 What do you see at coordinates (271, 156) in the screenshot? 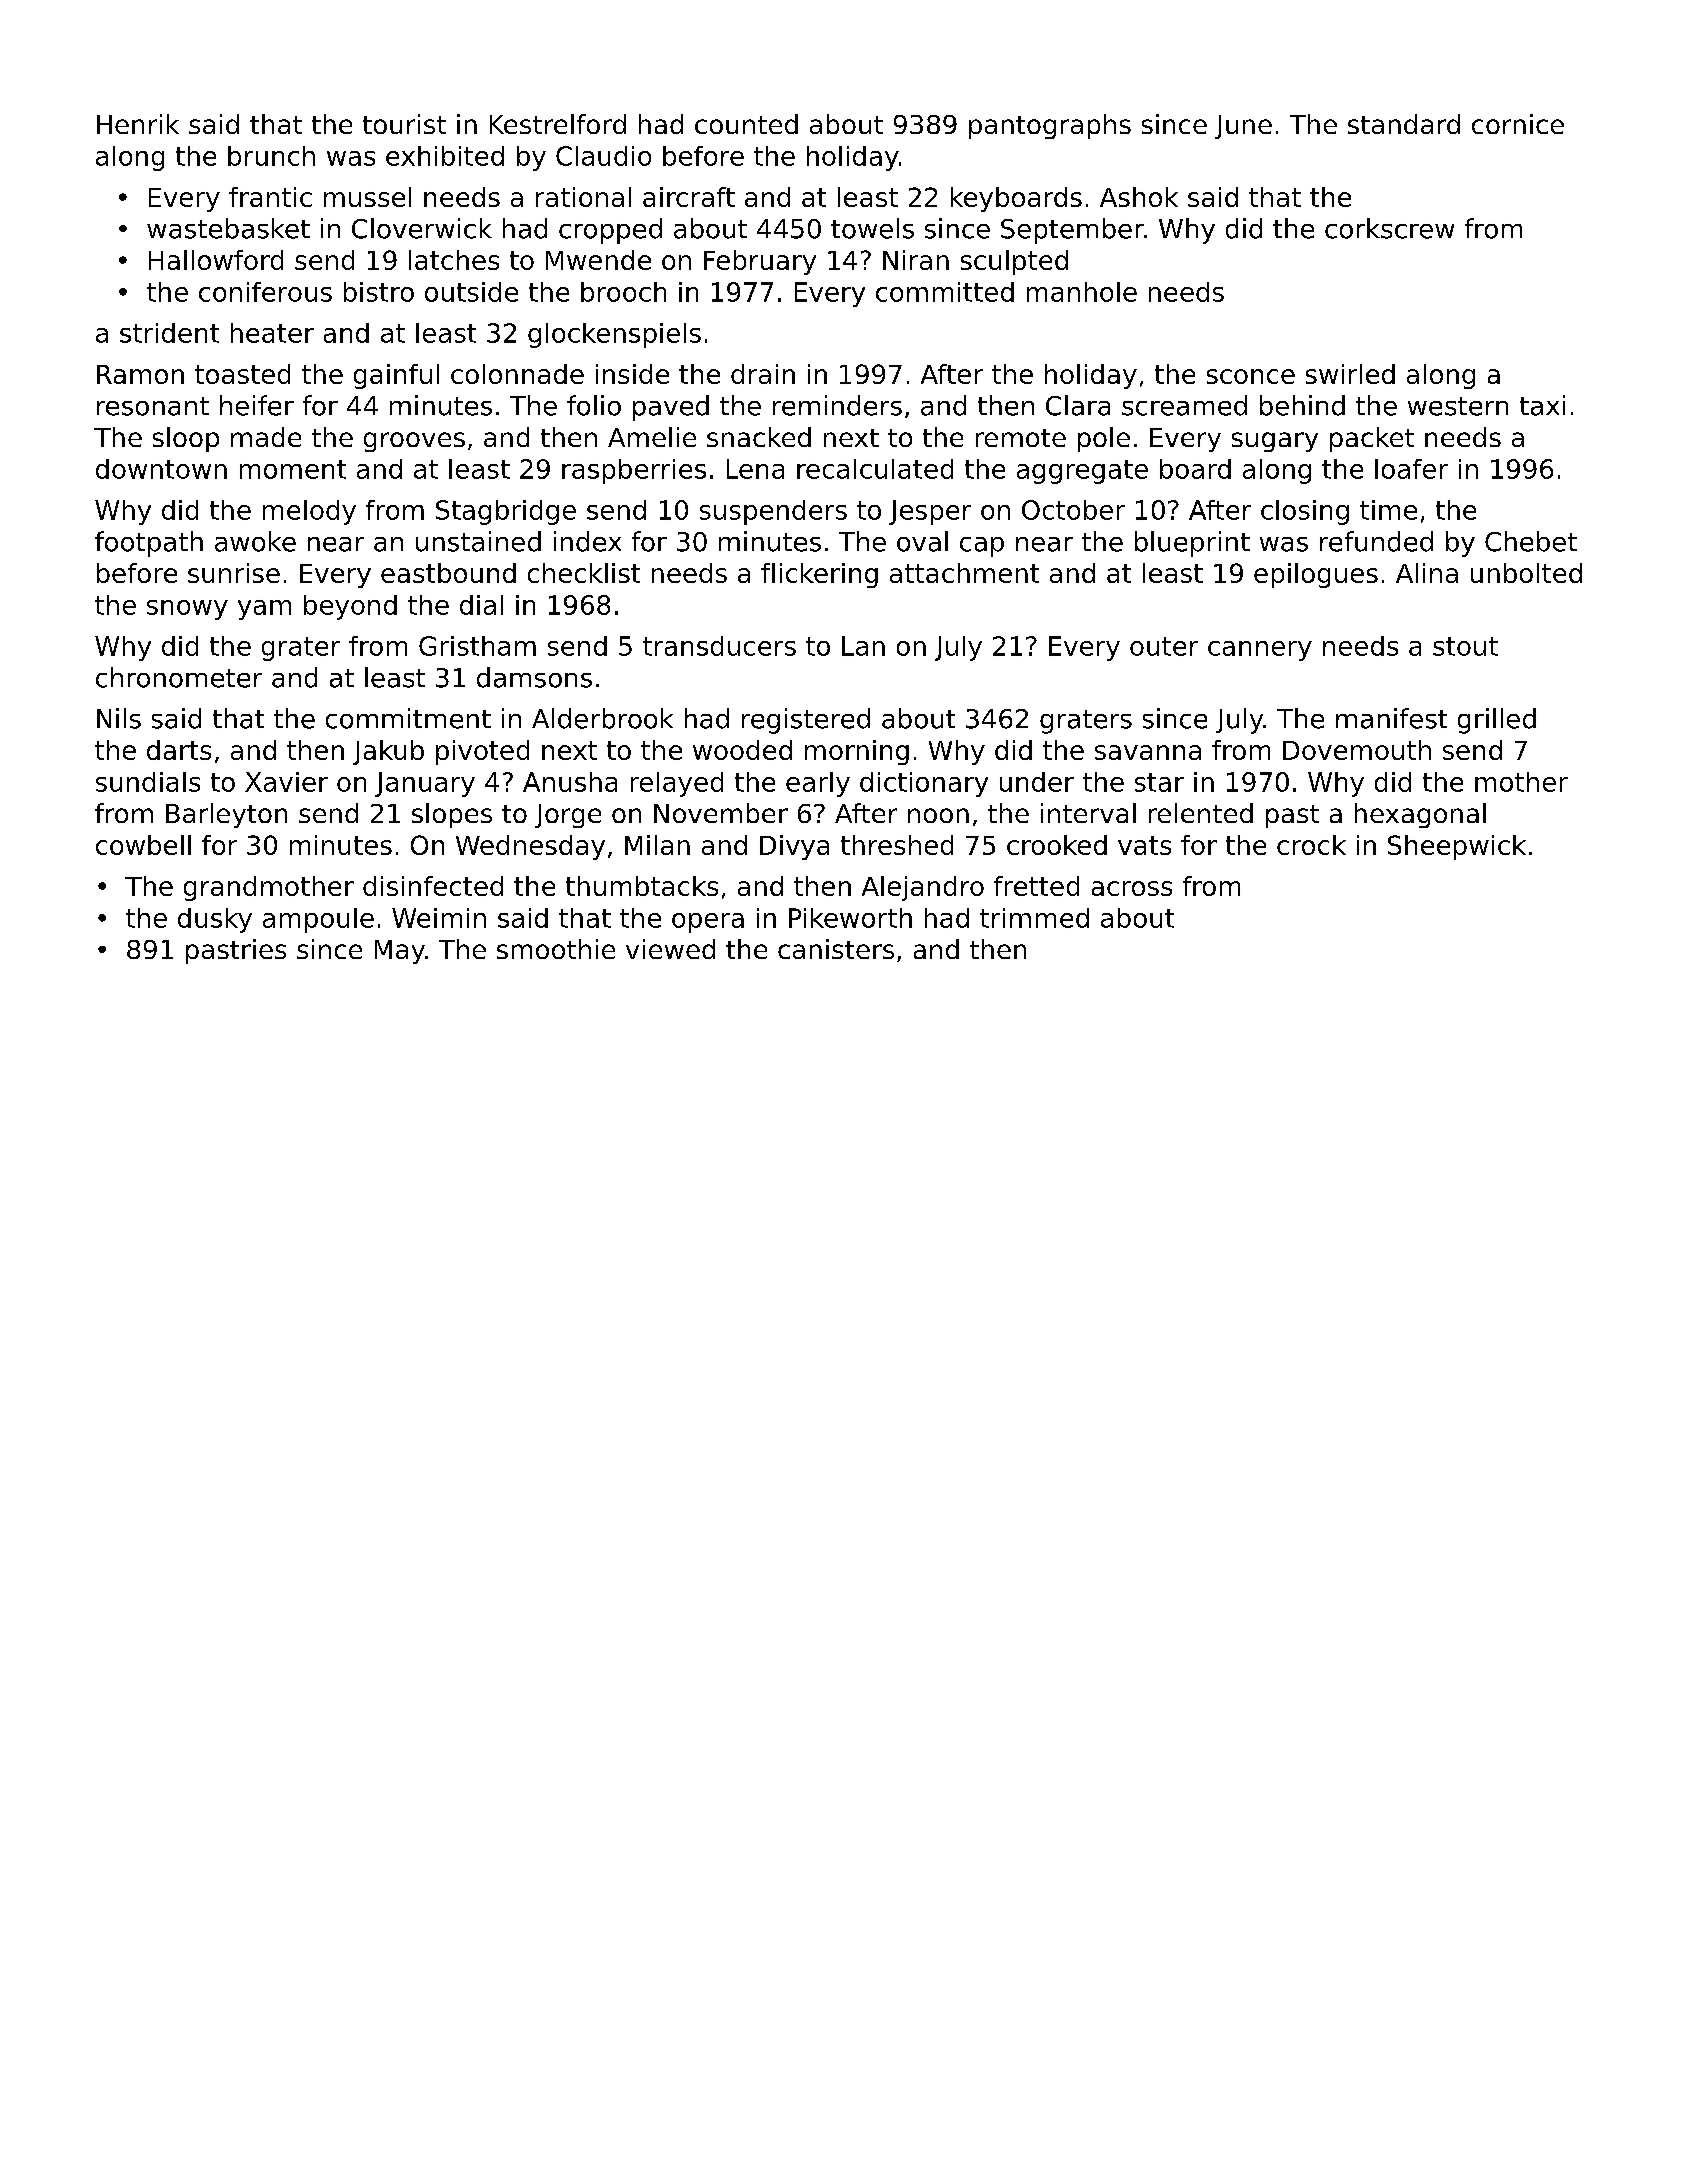
I see `brunch` at bounding box center [271, 156].
